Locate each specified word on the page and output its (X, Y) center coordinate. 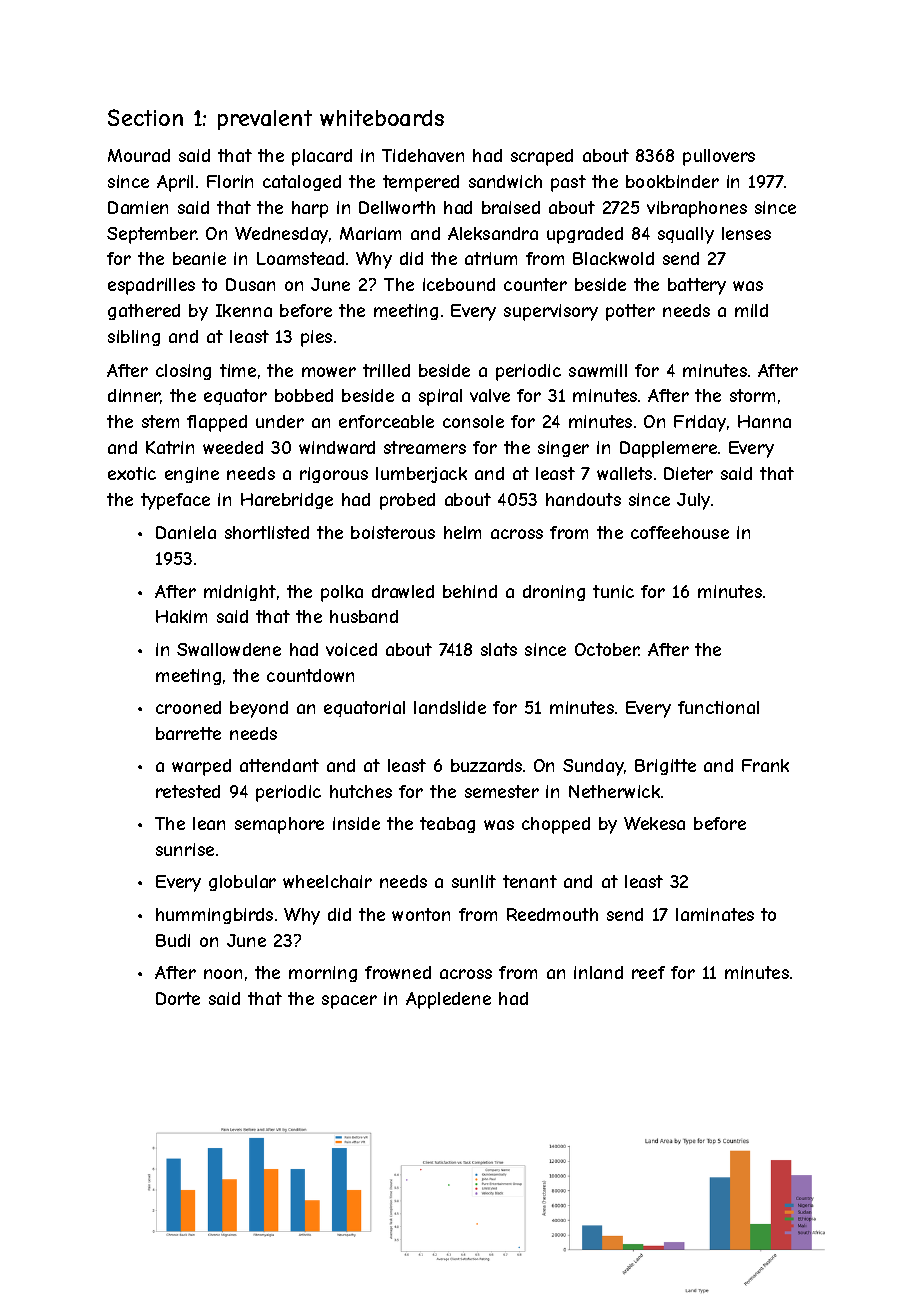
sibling (134, 338)
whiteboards (382, 118)
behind (470, 591)
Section (145, 117)
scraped (542, 157)
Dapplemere (668, 449)
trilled (386, 370)
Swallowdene (229, 649)
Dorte (178, 998)
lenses (746, 233)
